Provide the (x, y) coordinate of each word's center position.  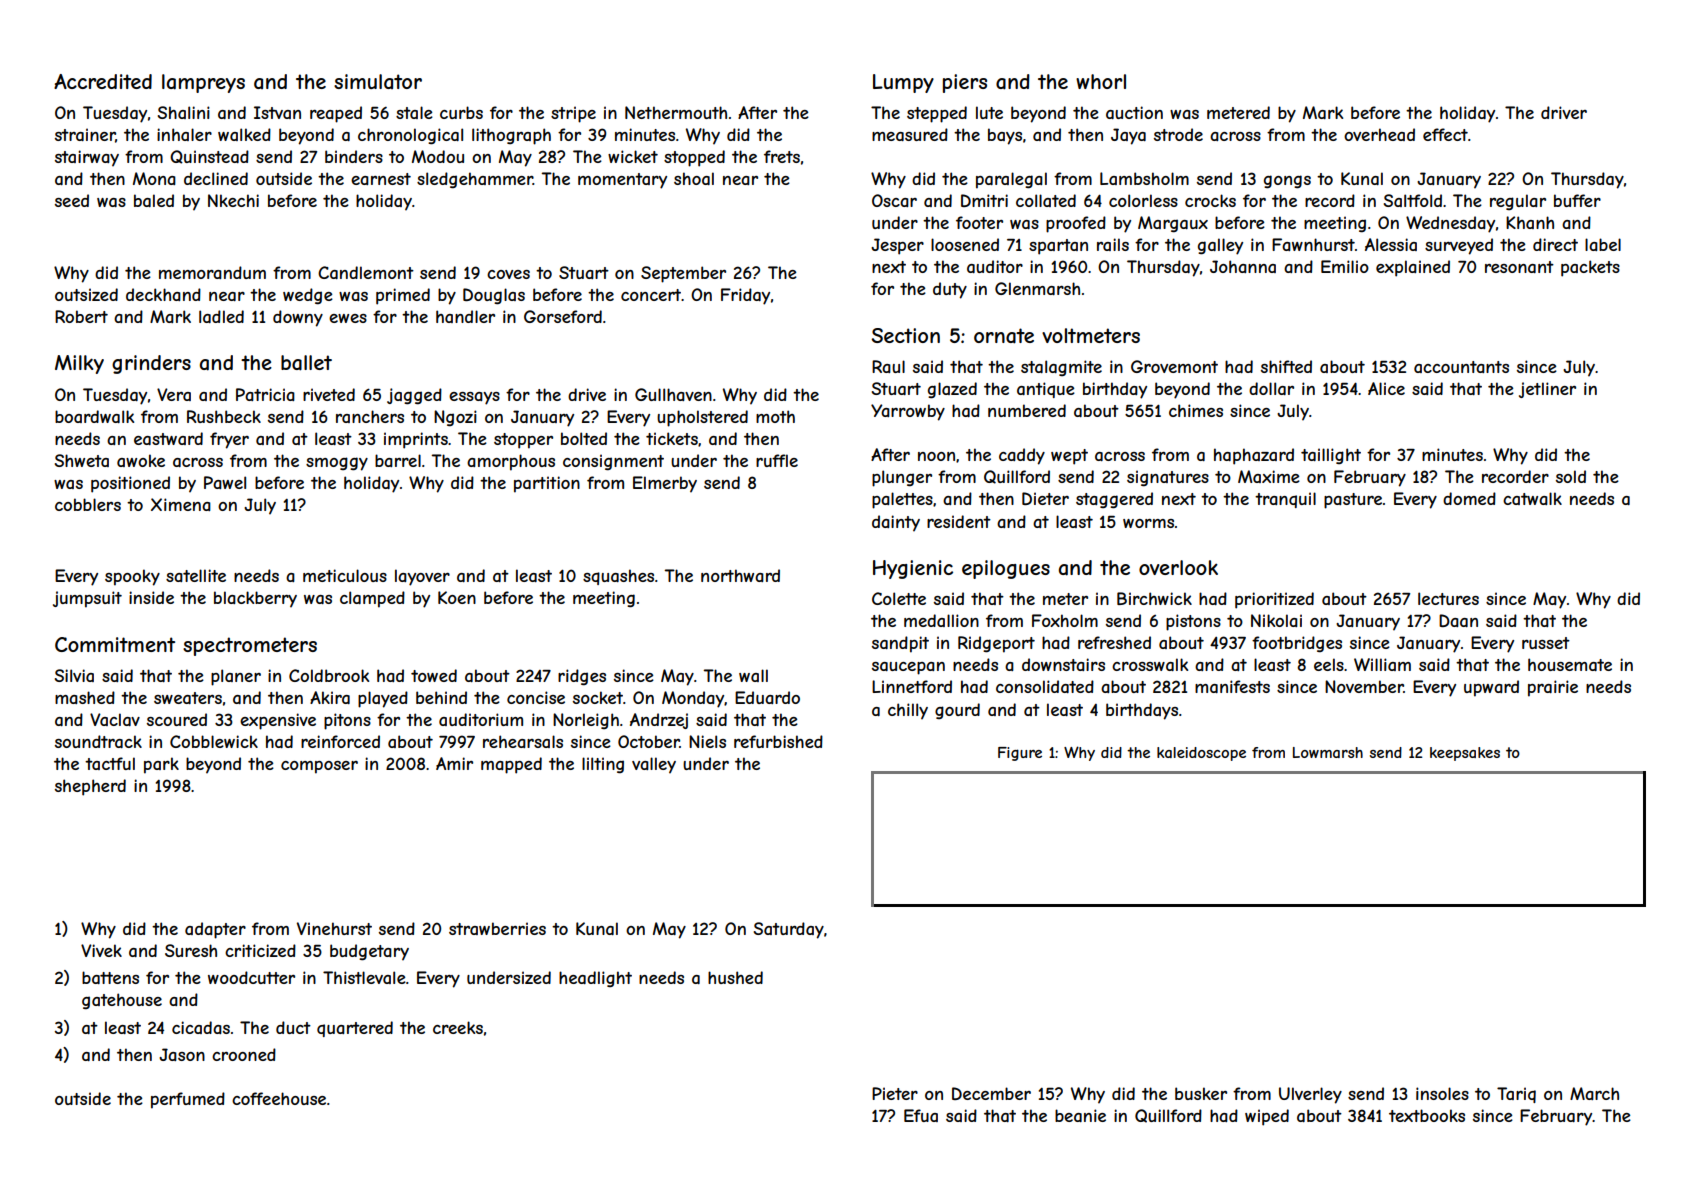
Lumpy (903, 83)
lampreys (203, 83)
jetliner (1547, 390)
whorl (1101, 81)
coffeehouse (279, 1098)
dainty (896, 523)
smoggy (337, 464)
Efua (921, 1115)
